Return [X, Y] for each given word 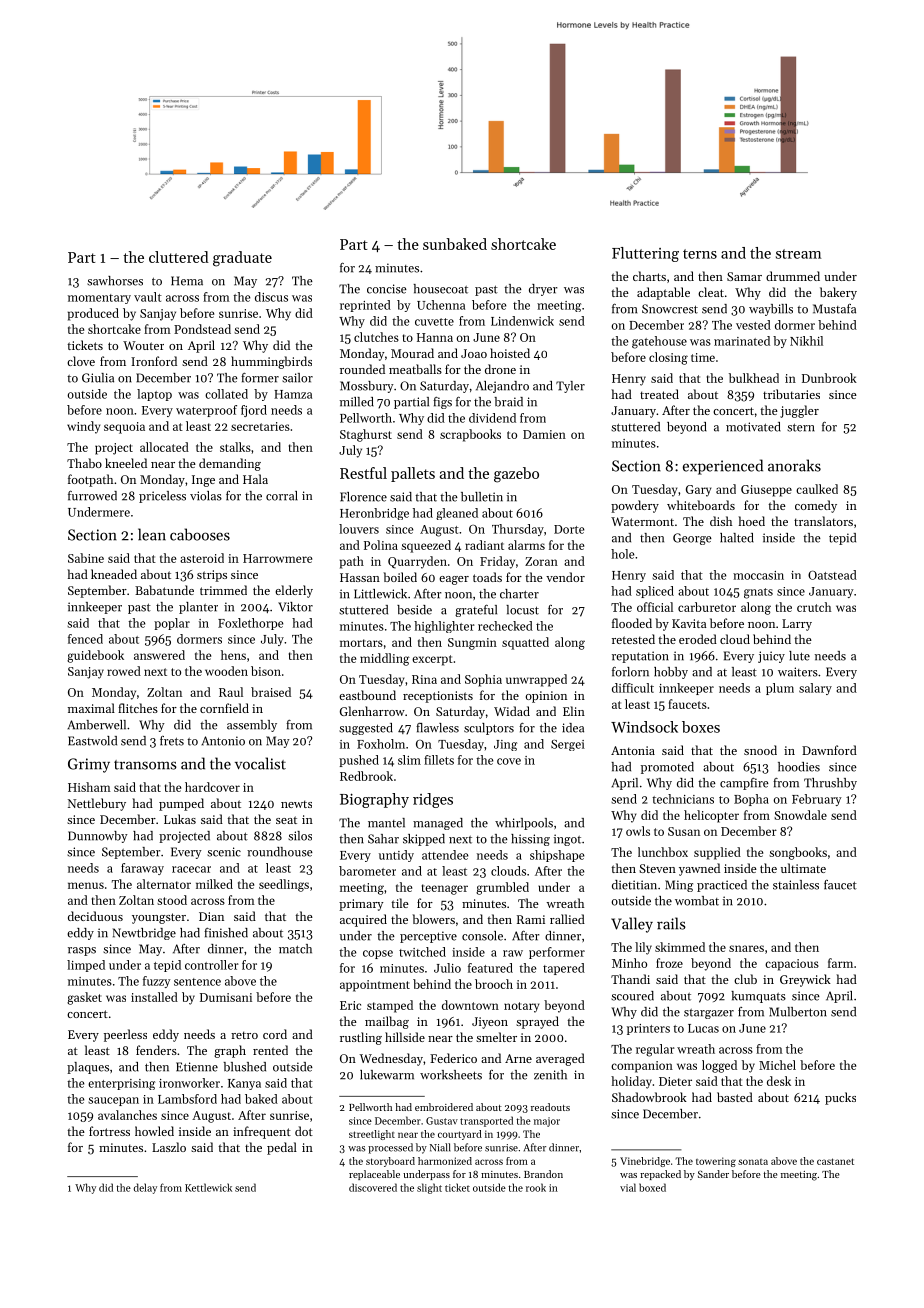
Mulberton [798, 1012]
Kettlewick [208, 1187]
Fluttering [645, 254]
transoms [145, 765]
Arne [518, 1058]
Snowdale [800, 815]
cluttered [179, 257]
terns [700, 254]
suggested [366, 729]
